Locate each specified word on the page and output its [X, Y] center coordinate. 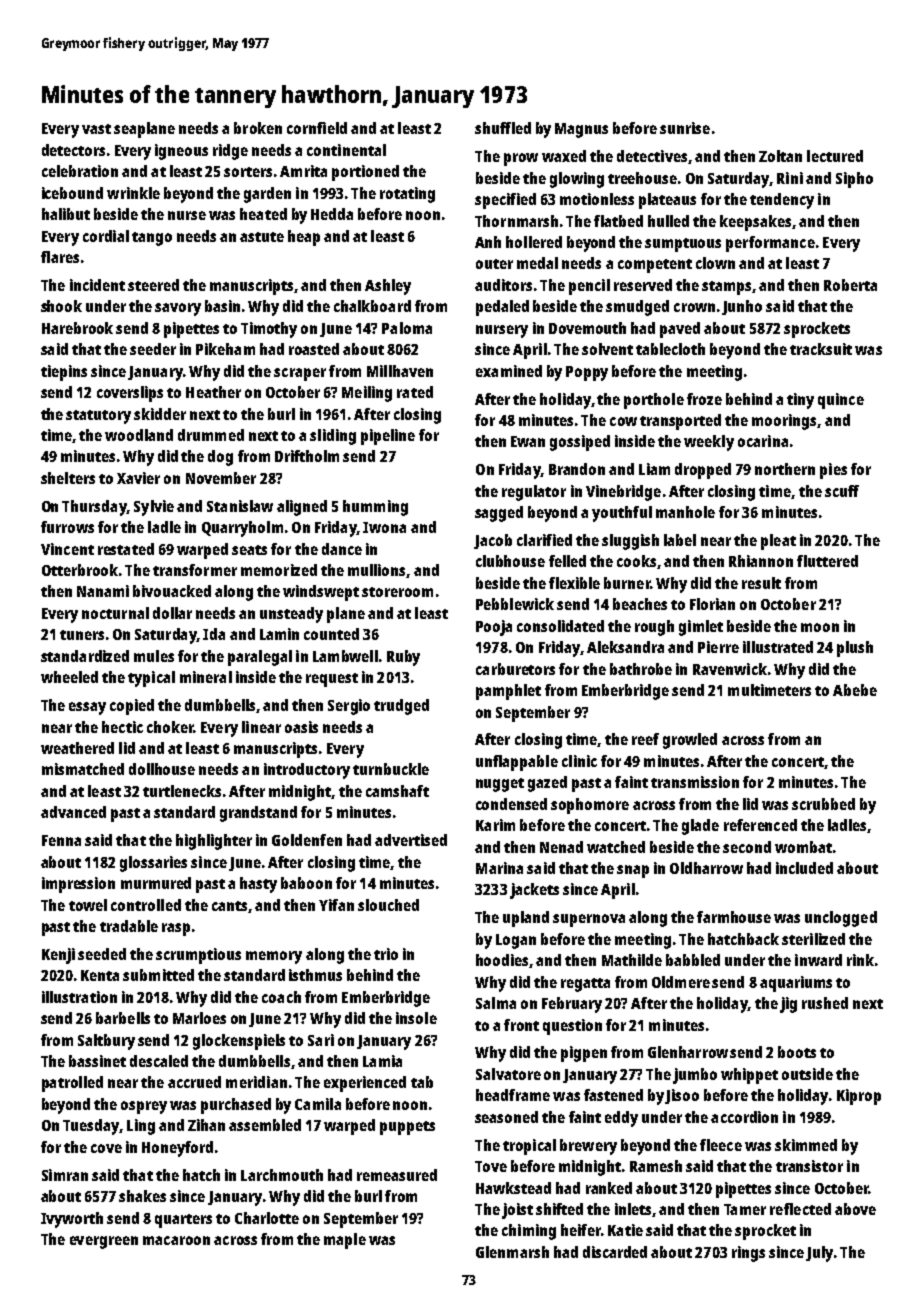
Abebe [855, 690]
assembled [265, 1125]
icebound [72, 193]
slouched [388, 905]
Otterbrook [80, 570]
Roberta [850, 285]
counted [331, 634]
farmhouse [734, 917]
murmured [156, 883]
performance [770, 244]
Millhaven [400, 371]
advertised [411, 840]
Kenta [100, 975]
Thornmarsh [516, 221]
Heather [213, 392]
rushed [825, 1003]
